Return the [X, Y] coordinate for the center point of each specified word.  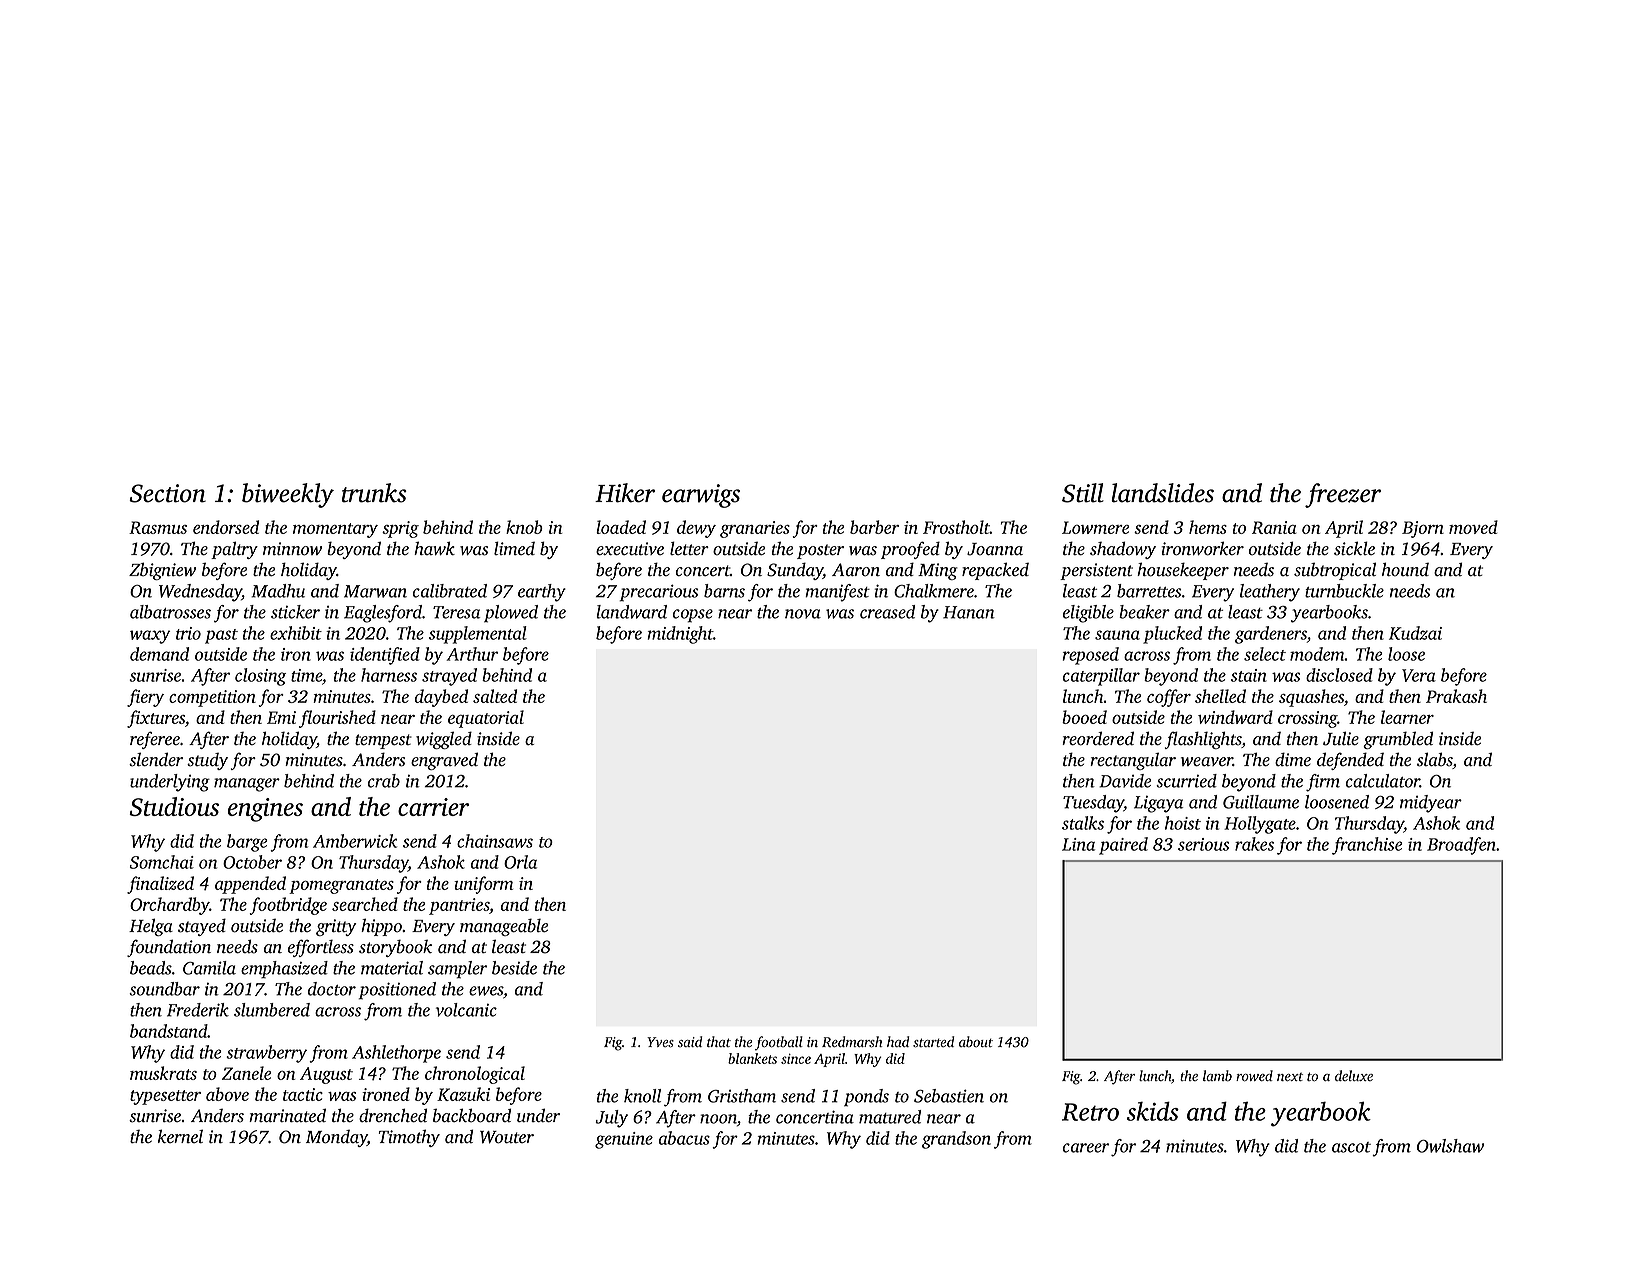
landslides [1162, 493]
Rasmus [158, 527]
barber [874, 527]
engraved [444, 761]
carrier [433, 807]
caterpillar [1101, 677]
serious [1203, 844]
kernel [180, 1136]
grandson [956, 1140]
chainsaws [495, 841]
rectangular [1133, 761]
